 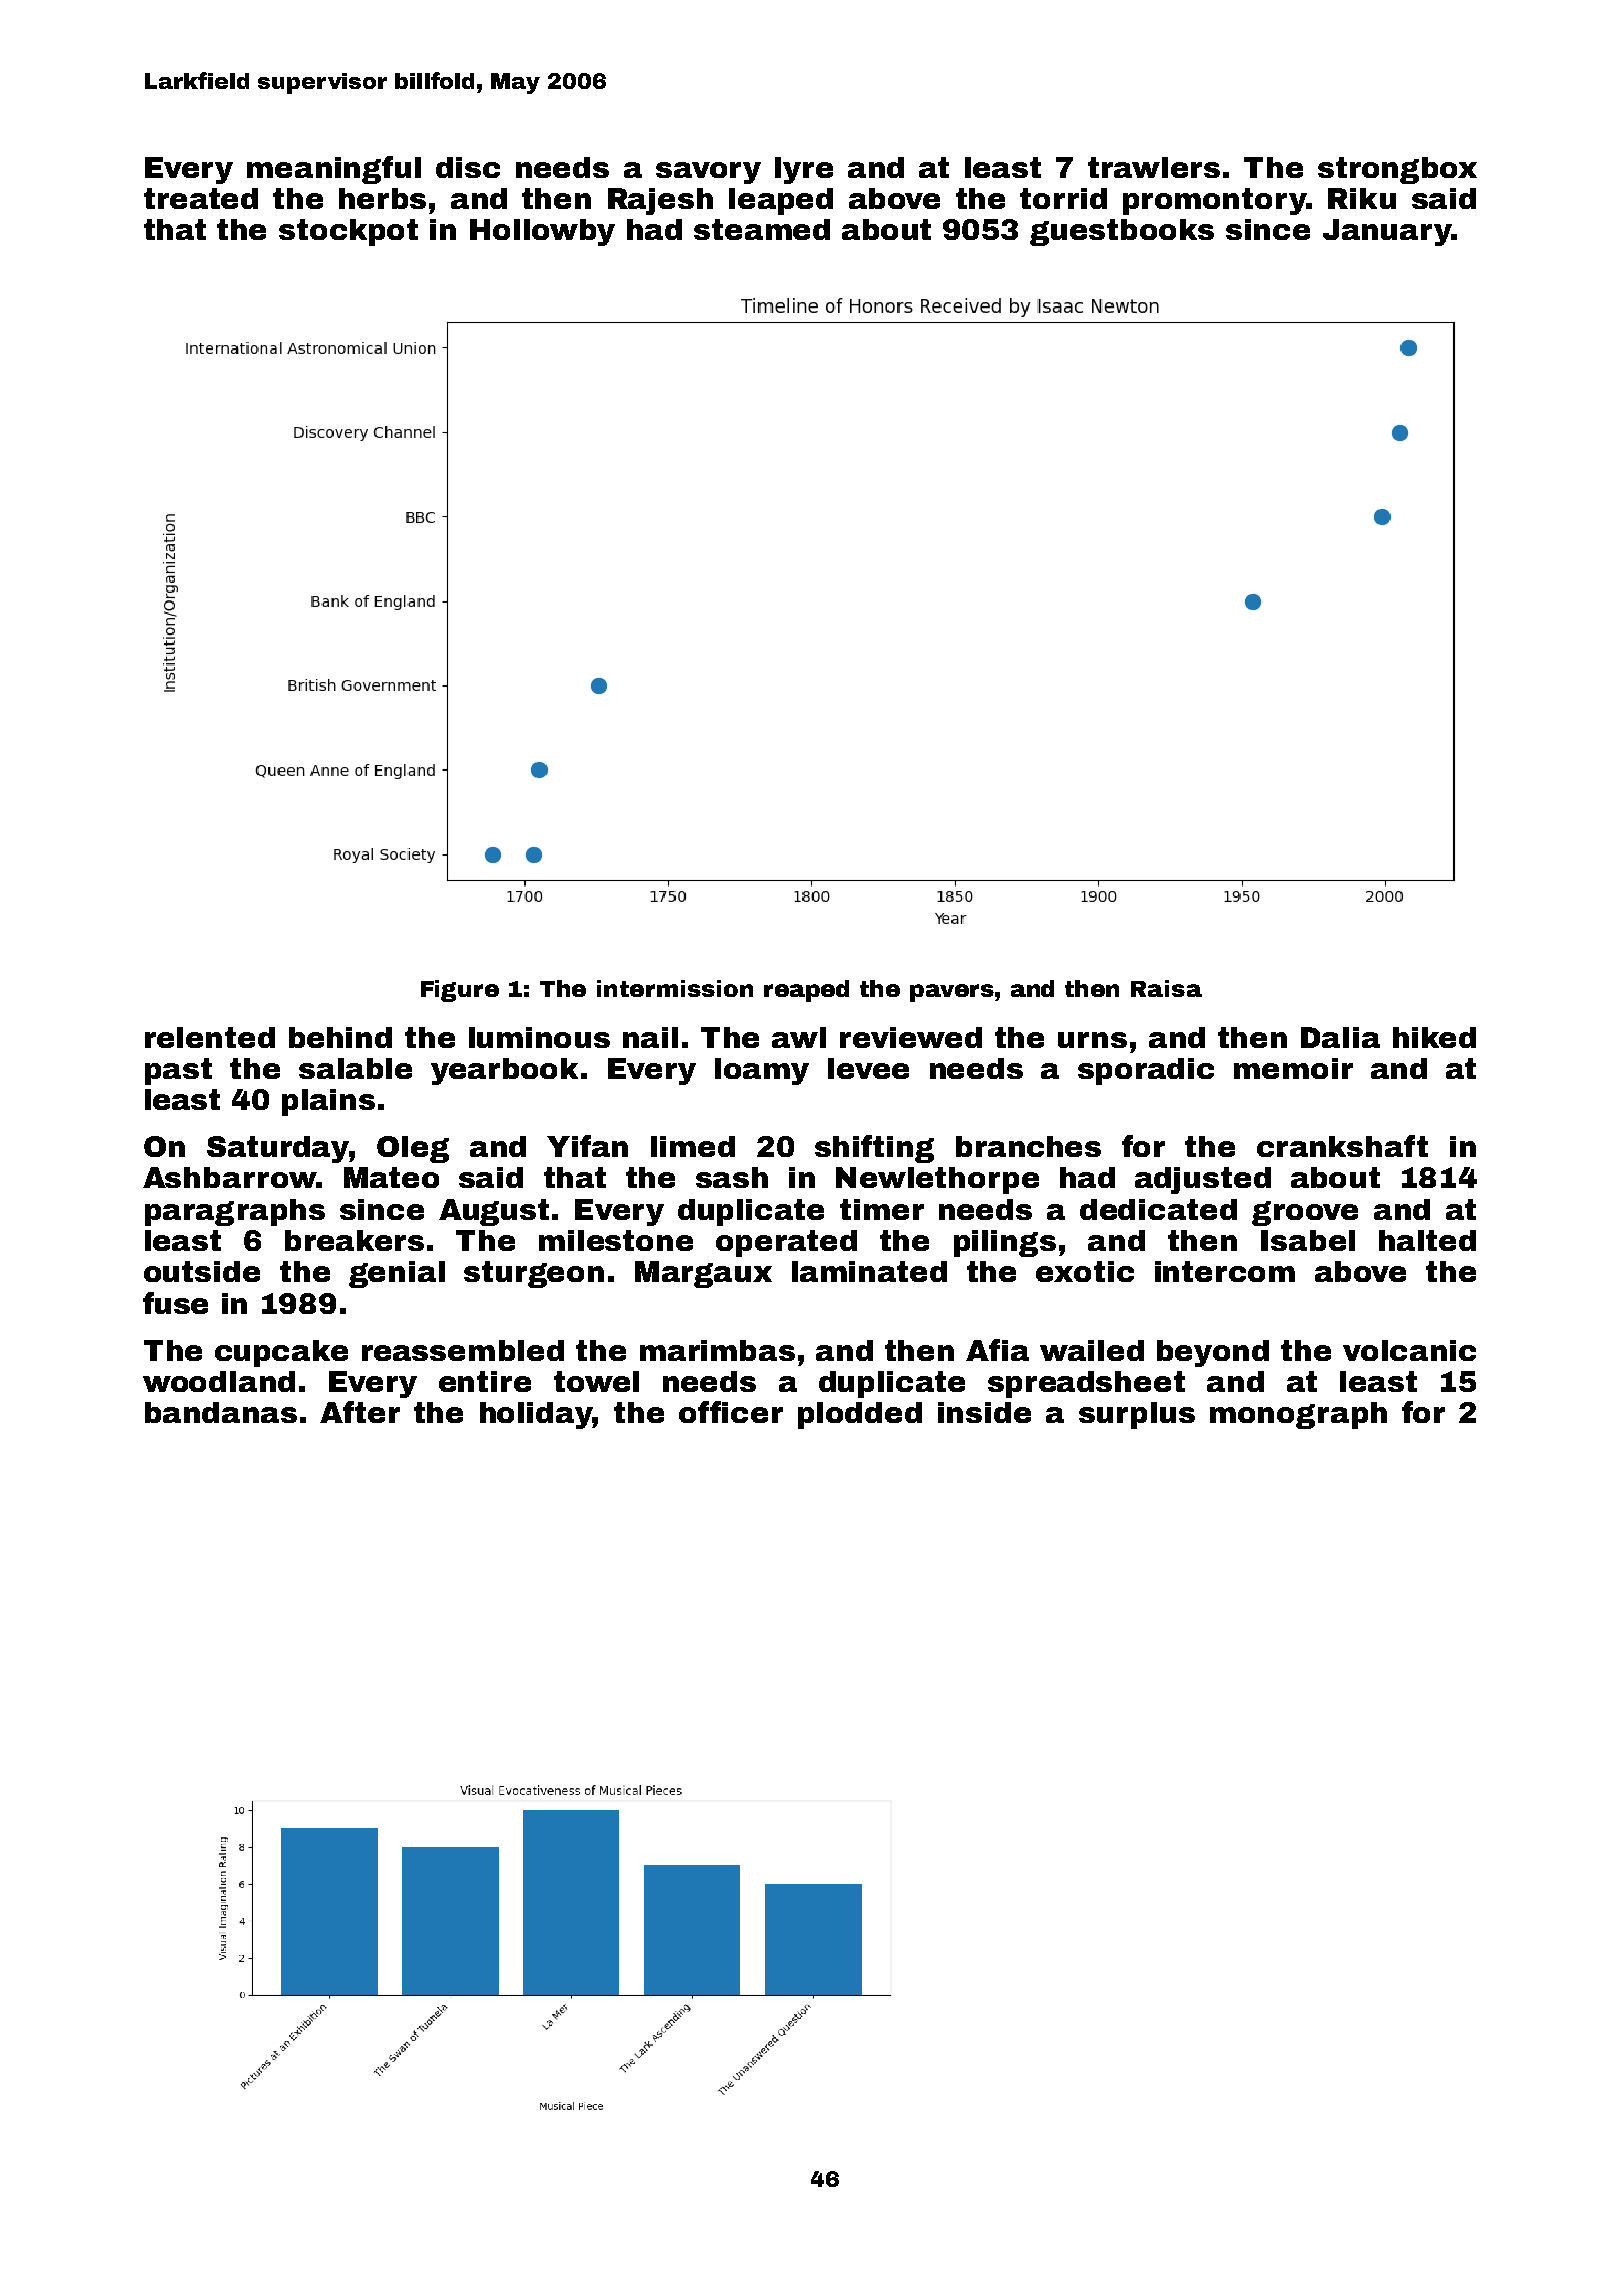 What do you see at coordinates (1166, 988) in the screenshot?
I see `Raisa` at bounding box center [1166, 988].
